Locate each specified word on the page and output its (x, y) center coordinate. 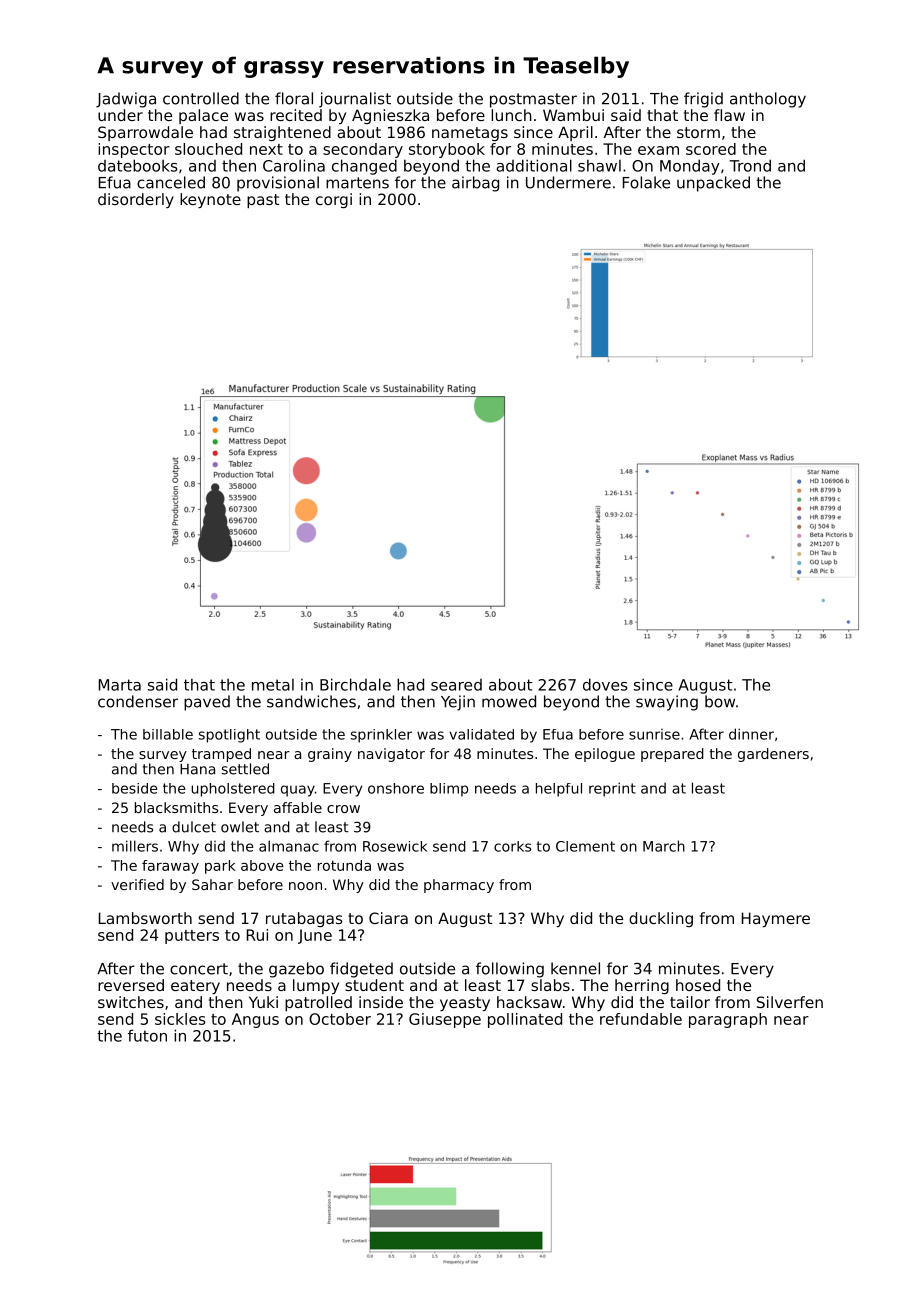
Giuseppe (445, 1020)
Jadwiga (126, 100)
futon (147, 1035)
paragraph (728, 1020)
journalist (355, 100)
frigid (703, 100)
